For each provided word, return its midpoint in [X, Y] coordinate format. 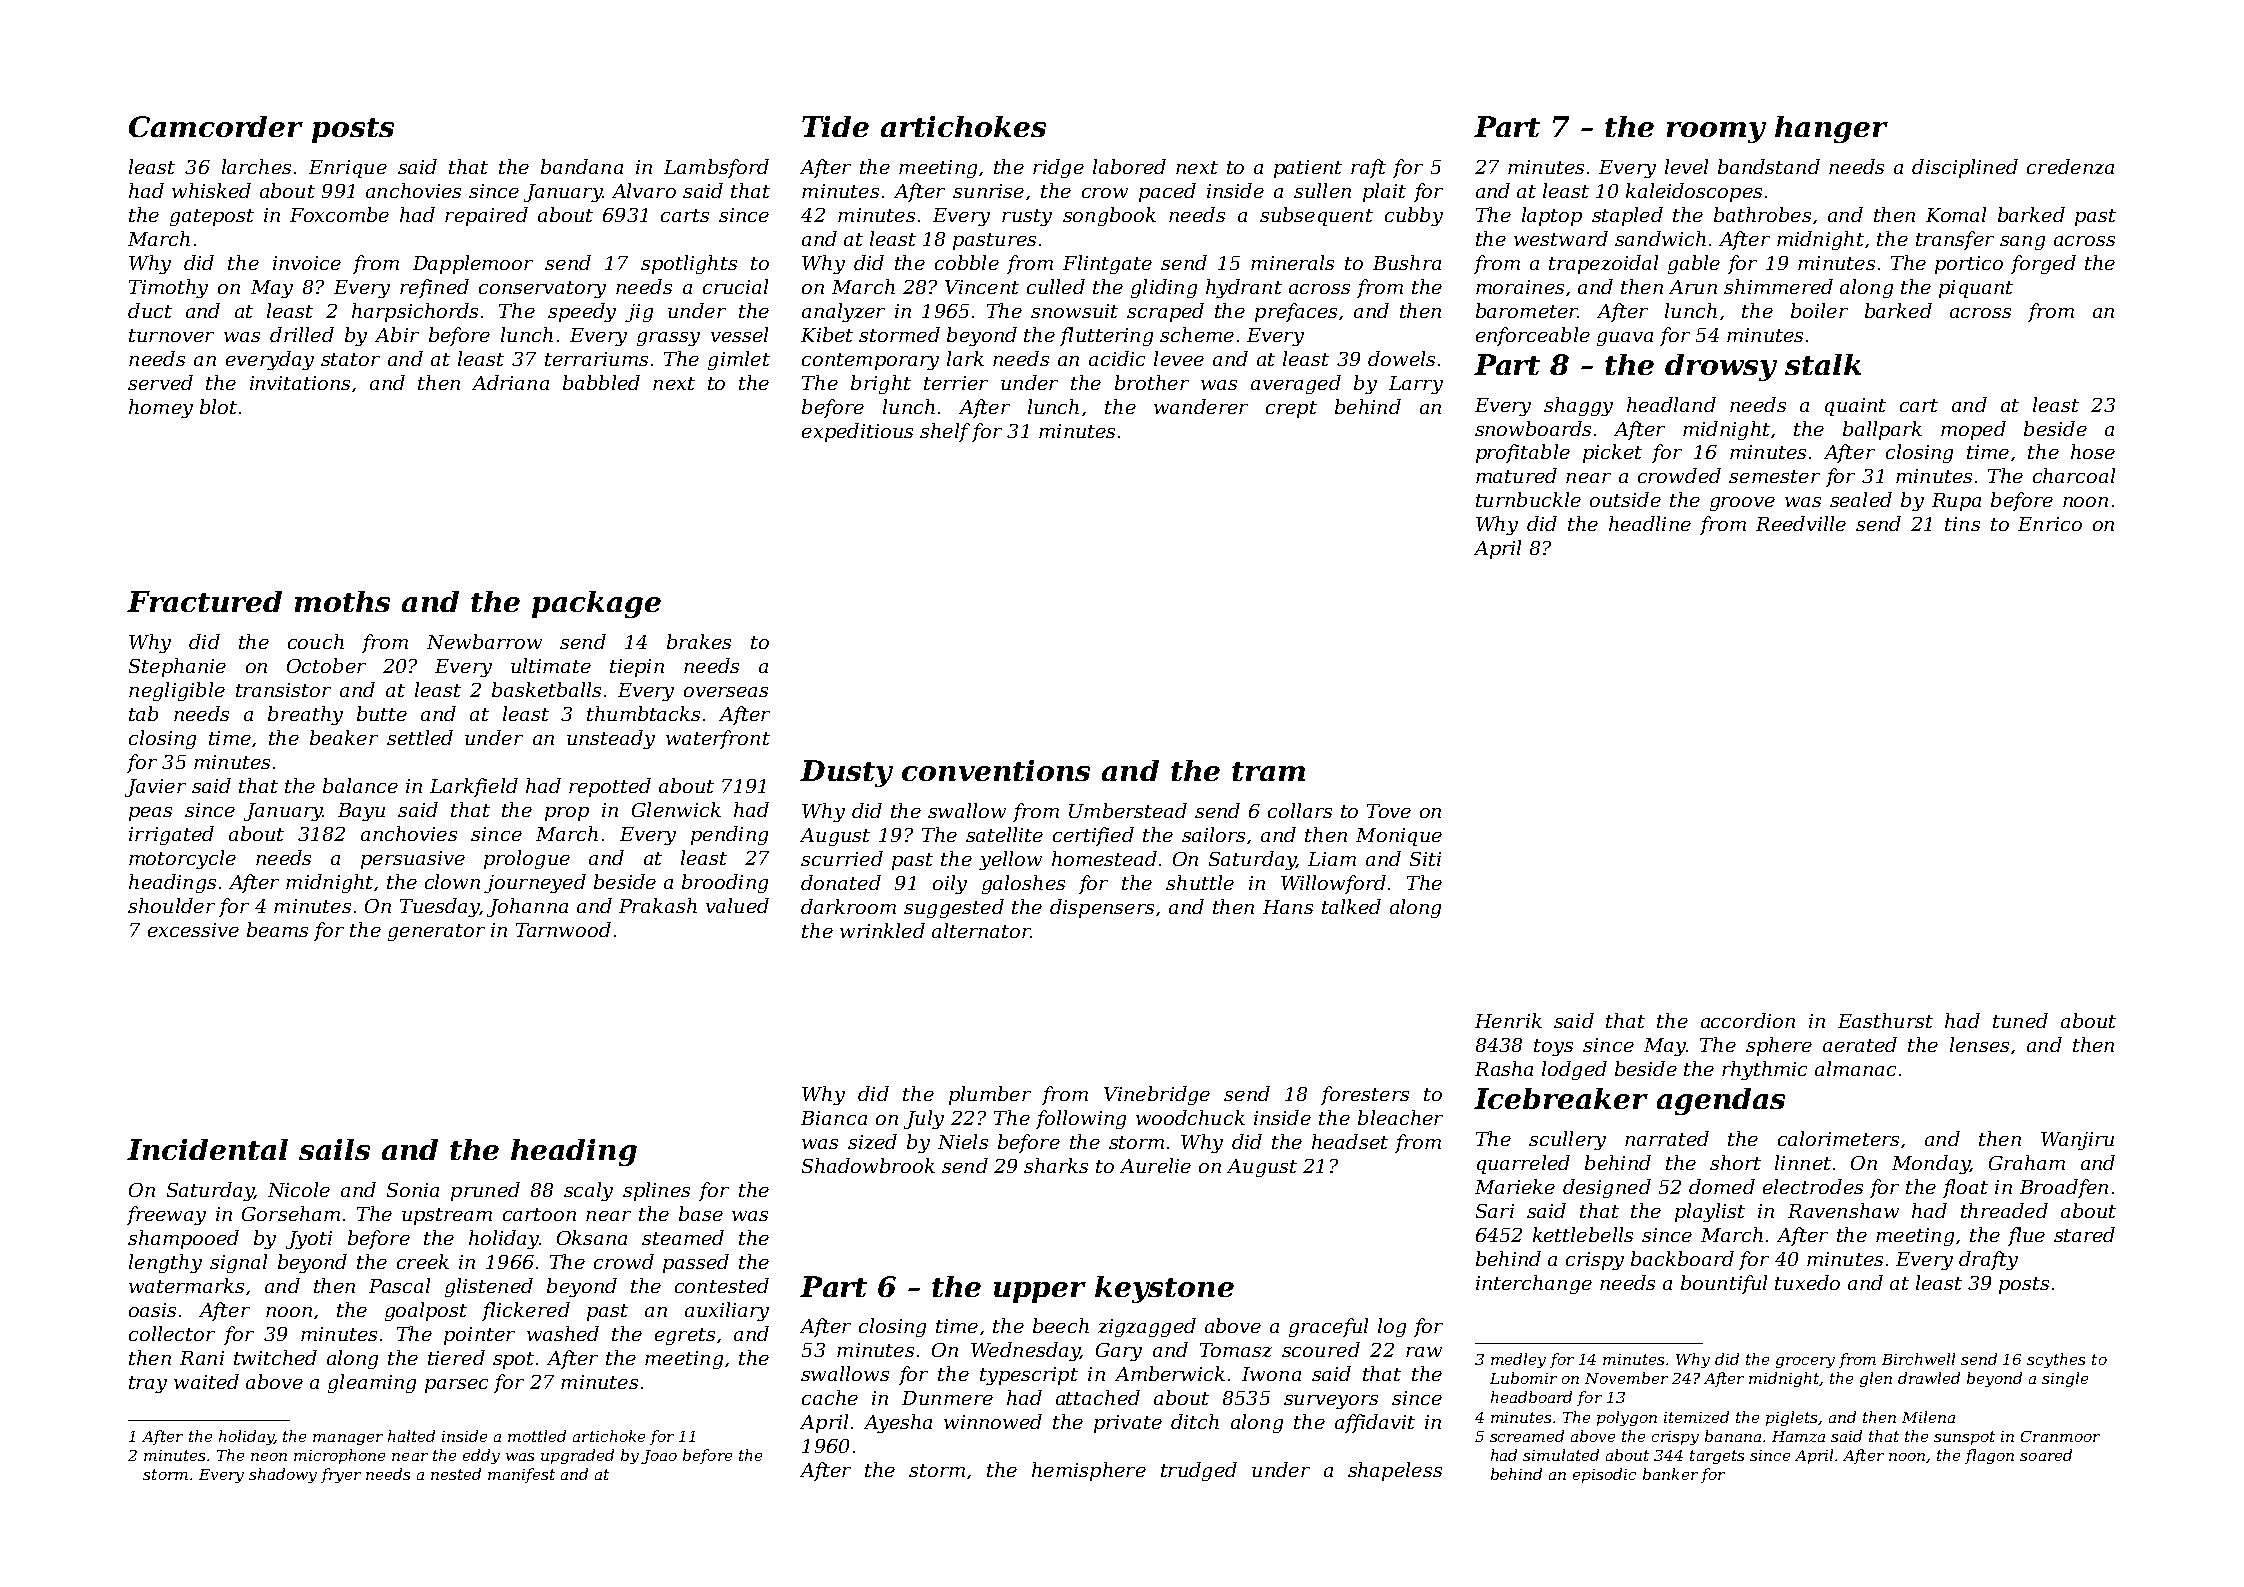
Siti [1425, 859]
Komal [1956, 214]
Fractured [204, 601]
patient [1308, 169]
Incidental [207, 1149]
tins [1962, 524]
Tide [835, 126]
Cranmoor [2060, 1436]
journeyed [535, 883]
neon [269, 1457]
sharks [1056, 1165]
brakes [699, 641]
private [1128, 1424]
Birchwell [1918, 1359]
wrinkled [882, 930]
